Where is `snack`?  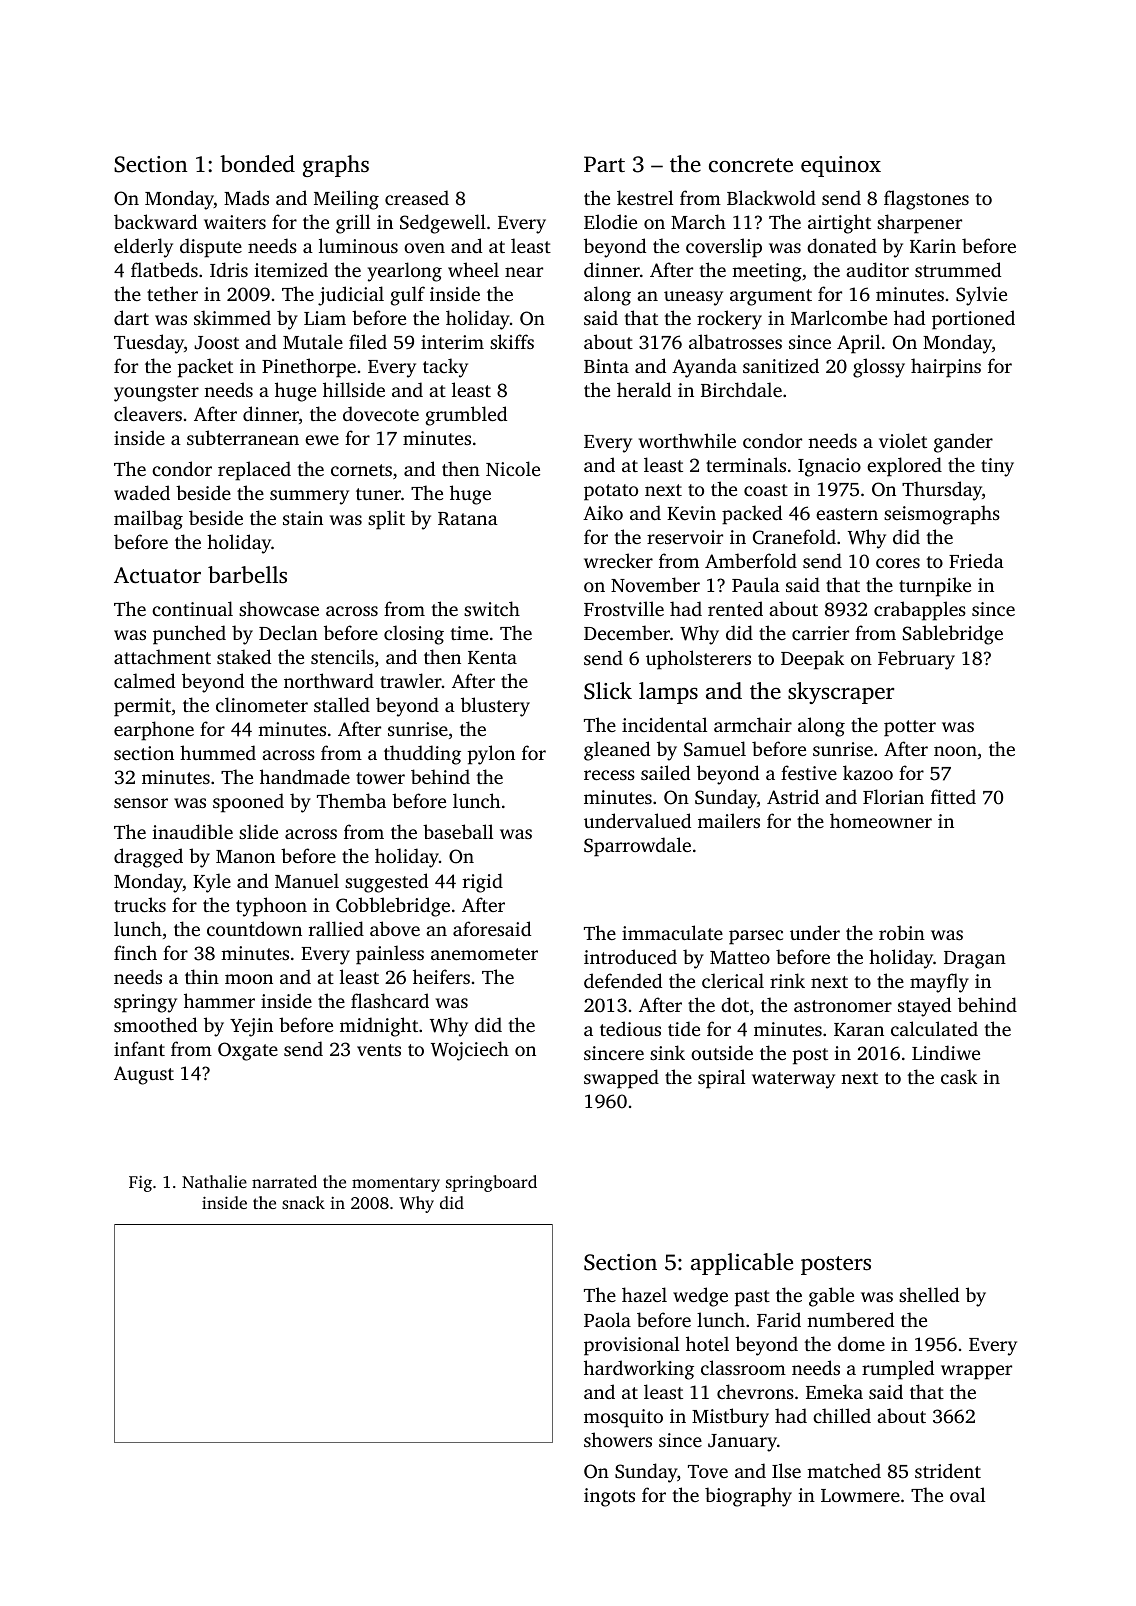 snack is located at coordinates (303, 1202).
